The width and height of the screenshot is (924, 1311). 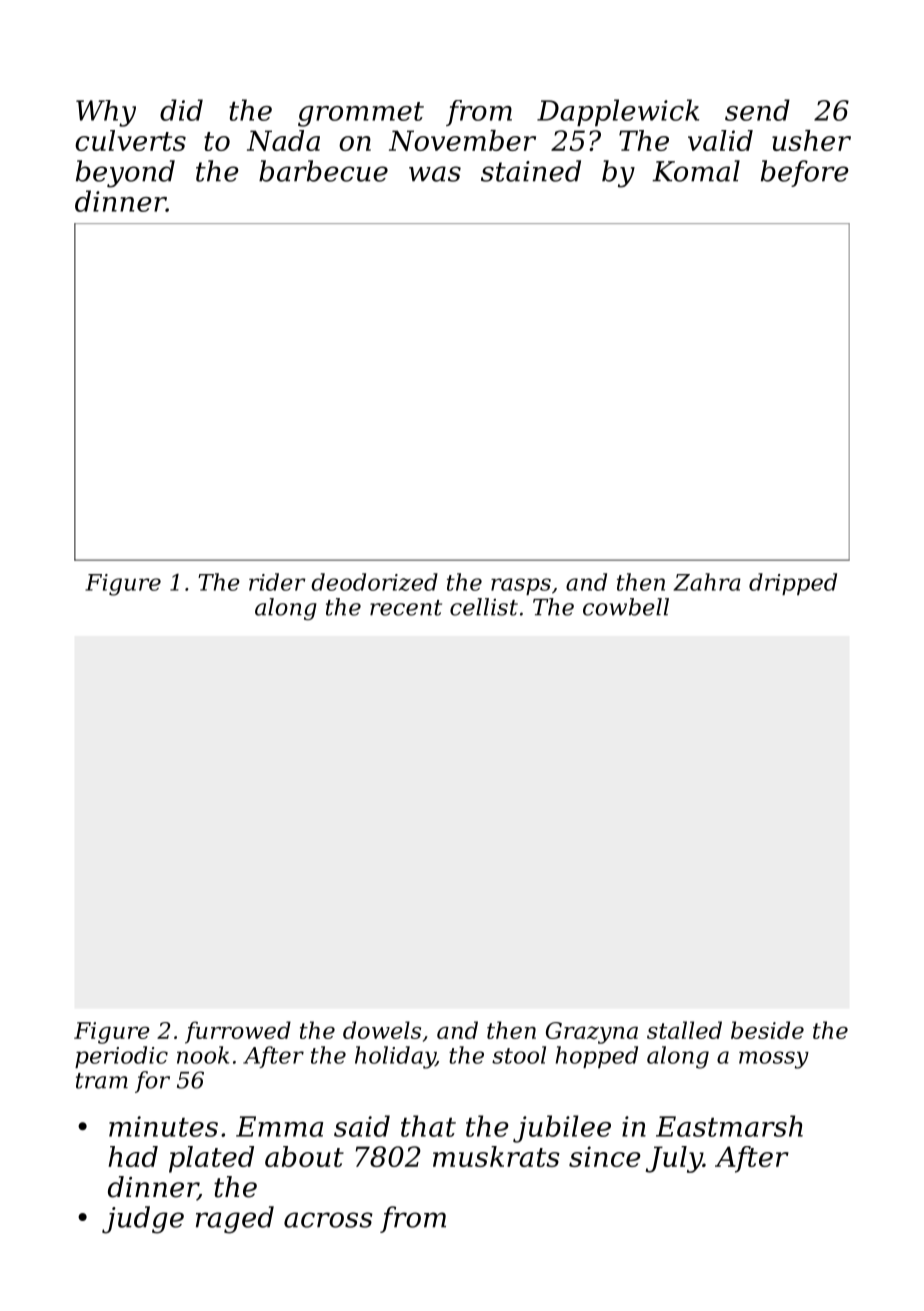 I want to click on furrowed, so click(x=238, y=1032).
